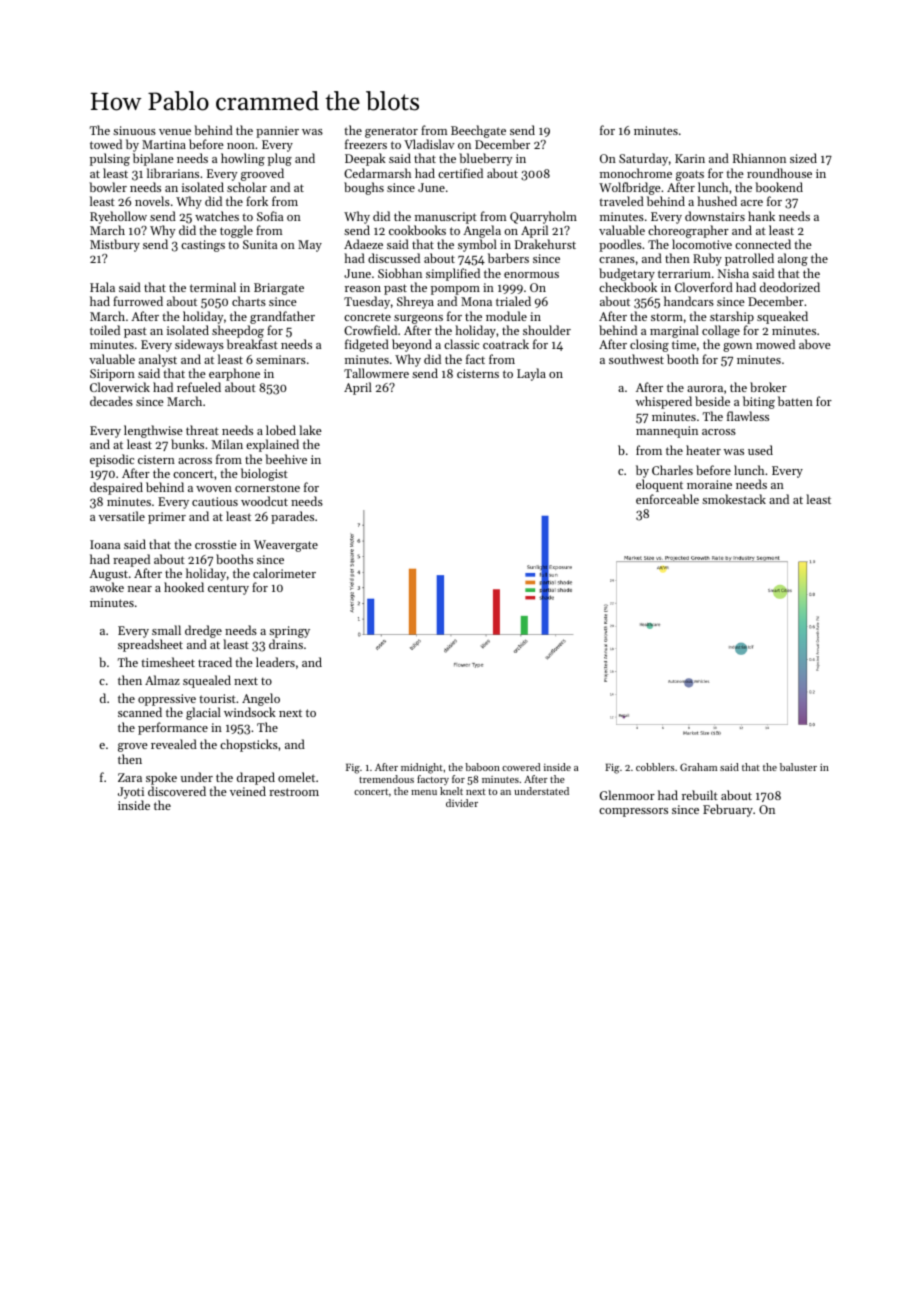 Image resolution: width=924 pixels, height=1308 pixels. I want to click on sinuous, so click(134, 130).
